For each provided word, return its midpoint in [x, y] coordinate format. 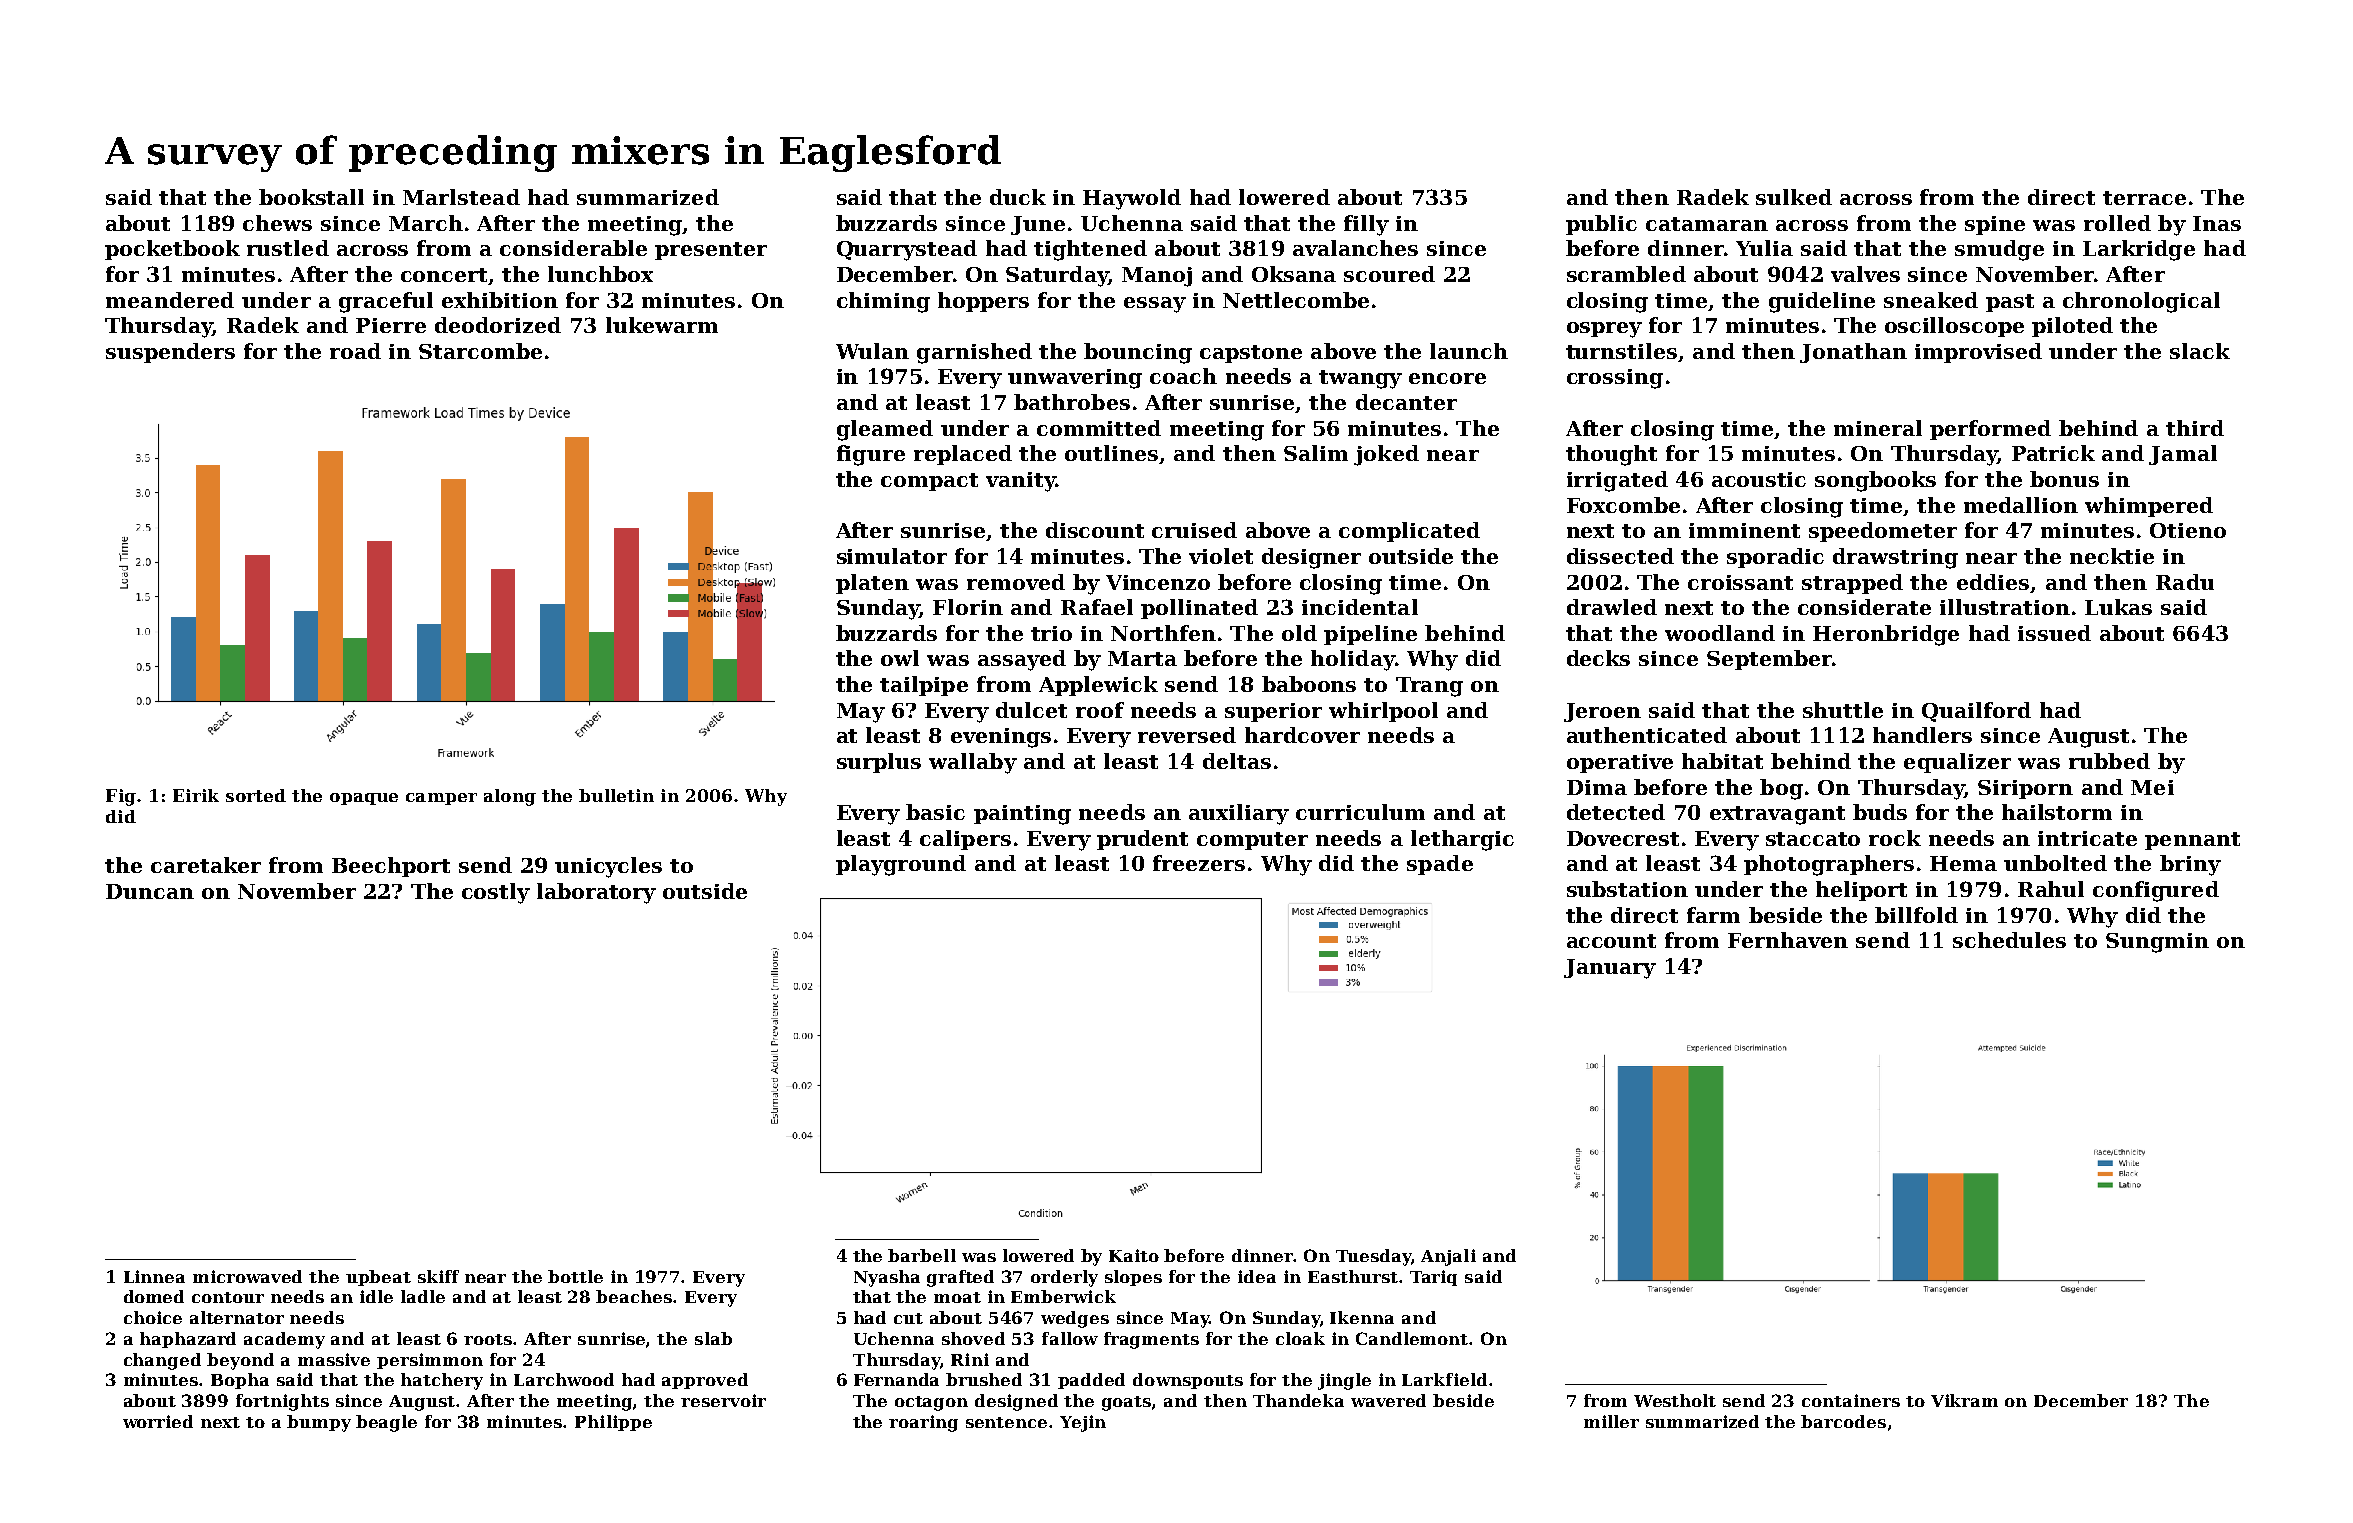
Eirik [196, 795]
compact [929, 482]
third [2195, 428]
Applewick [1098, 686]
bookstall [311, 197]
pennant [2192, 841]
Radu [2185, 582]
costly [496, 893]
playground [901, 865]
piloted [2072, 327]
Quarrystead [907, 250]
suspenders [170, 353]
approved [705, 1381]
